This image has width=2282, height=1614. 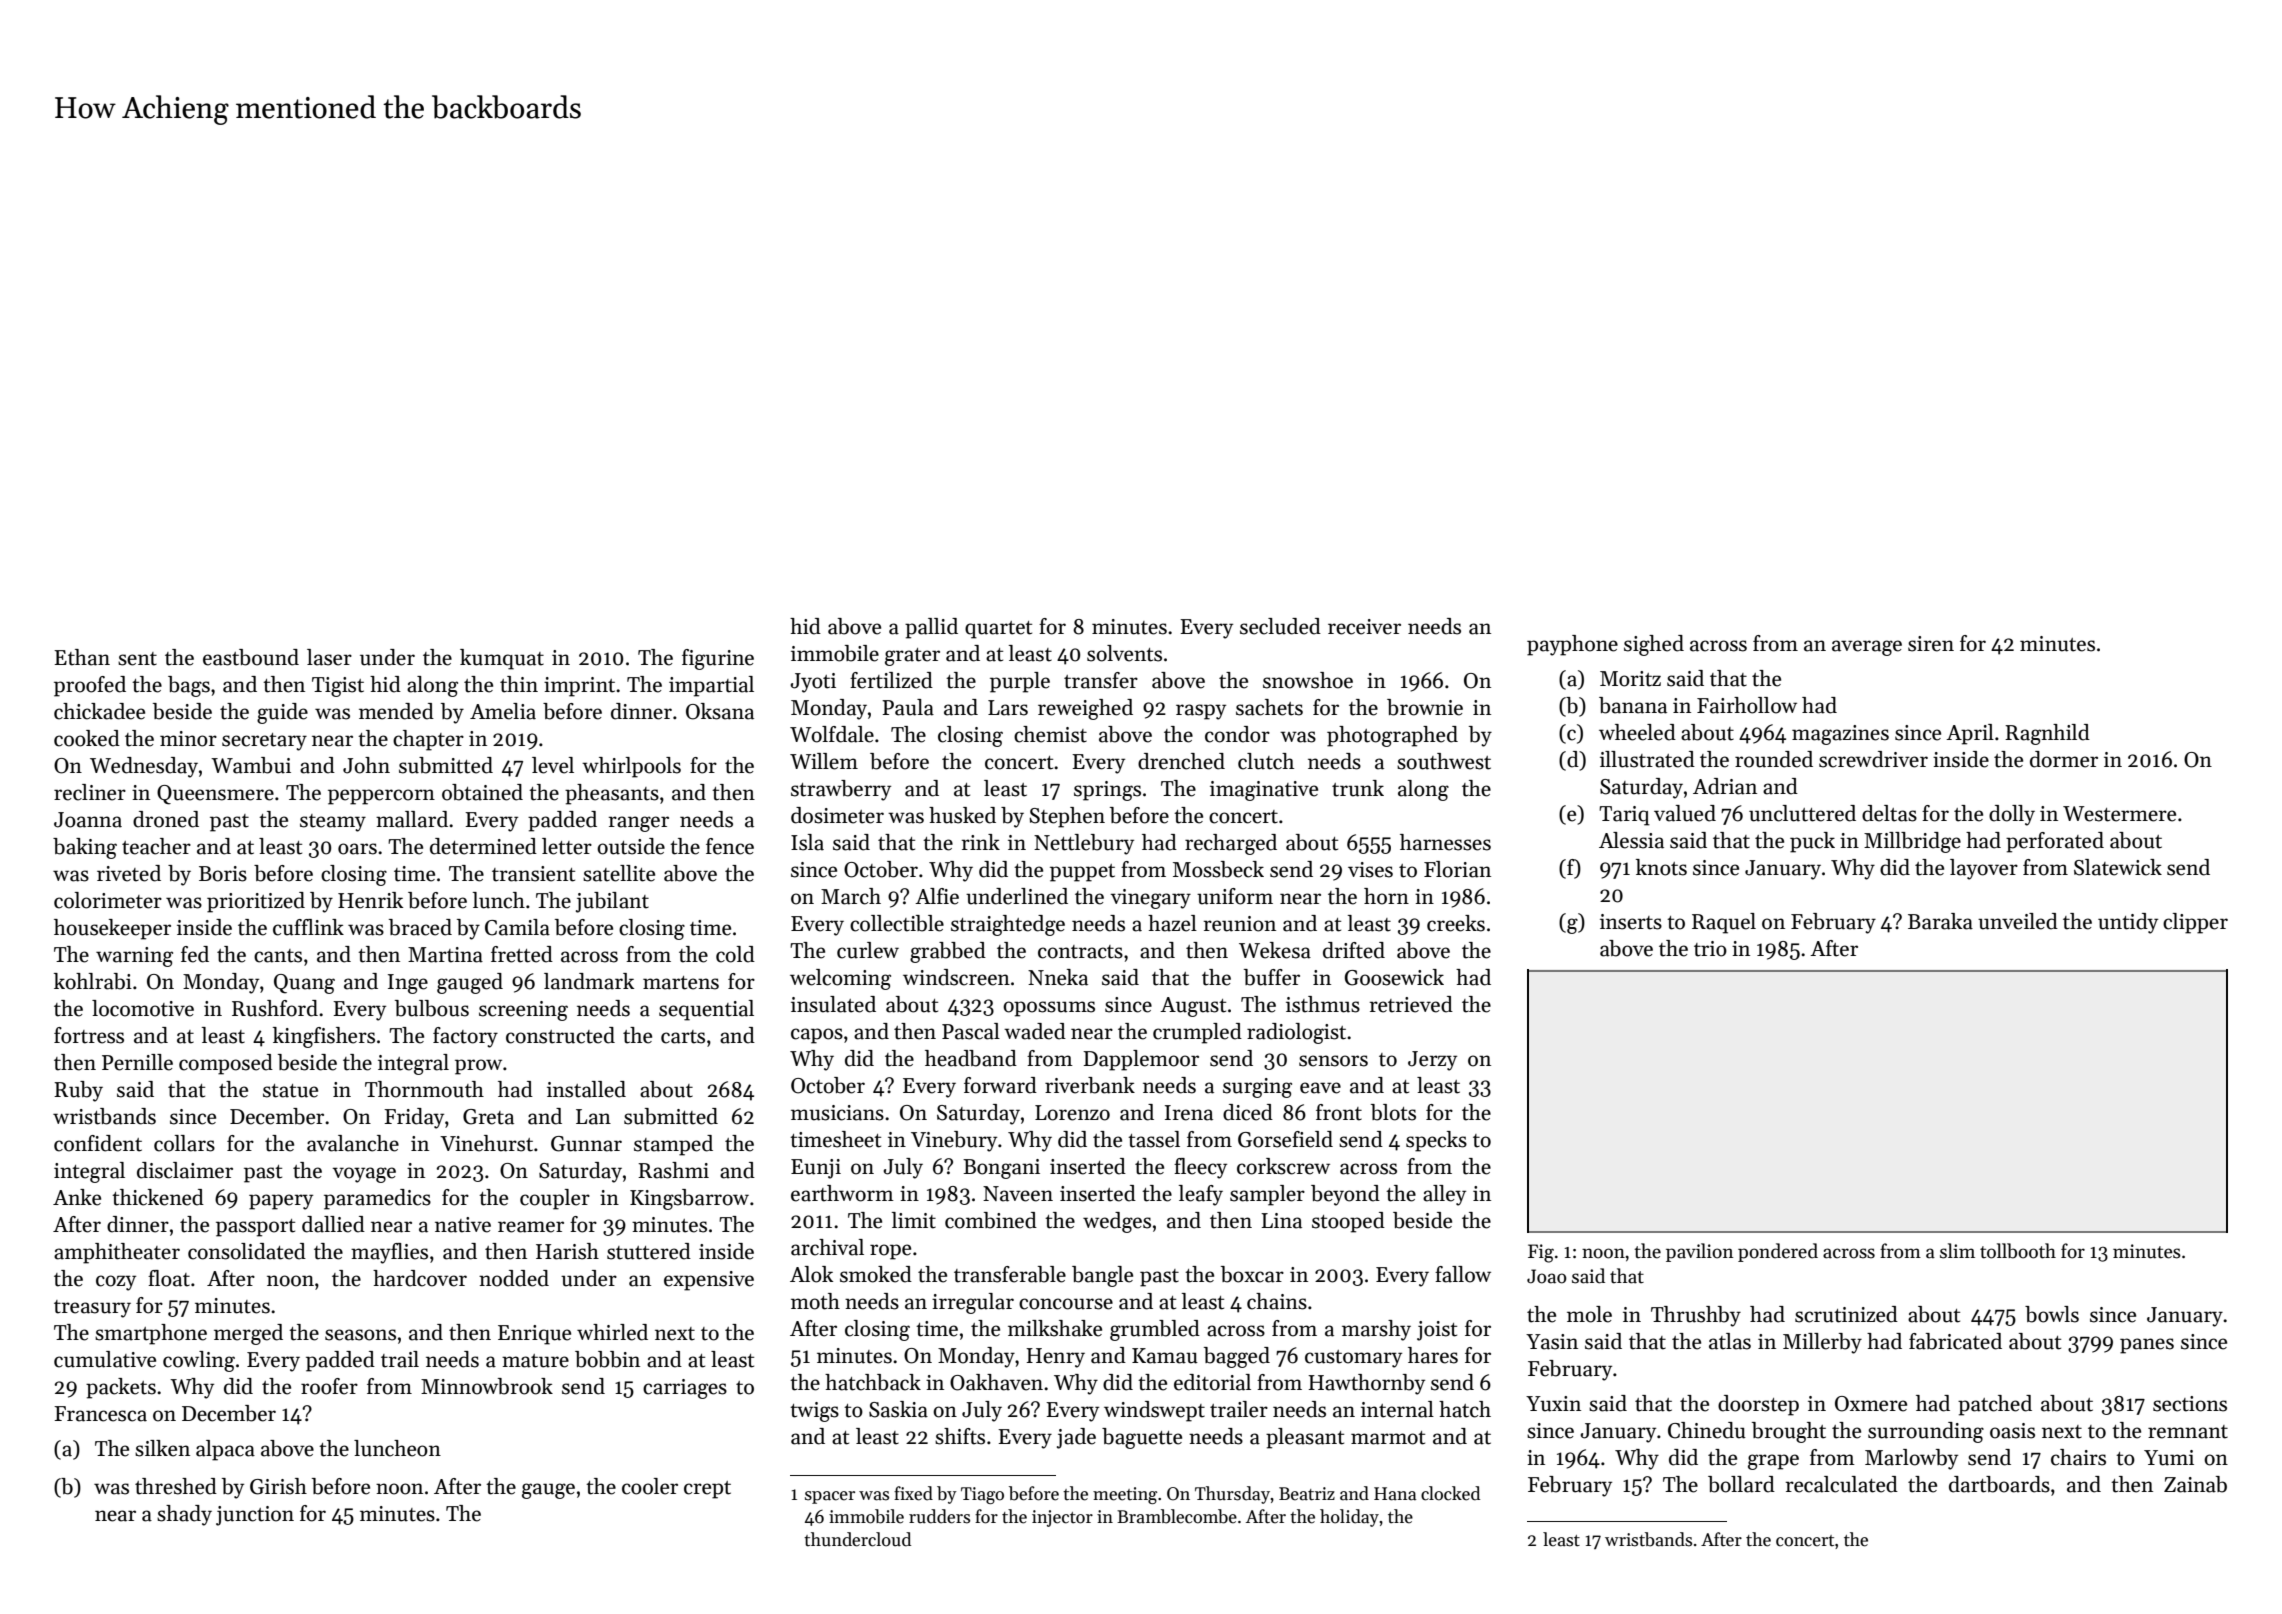 I want to click on siren, so click(x=1931, y=644).
